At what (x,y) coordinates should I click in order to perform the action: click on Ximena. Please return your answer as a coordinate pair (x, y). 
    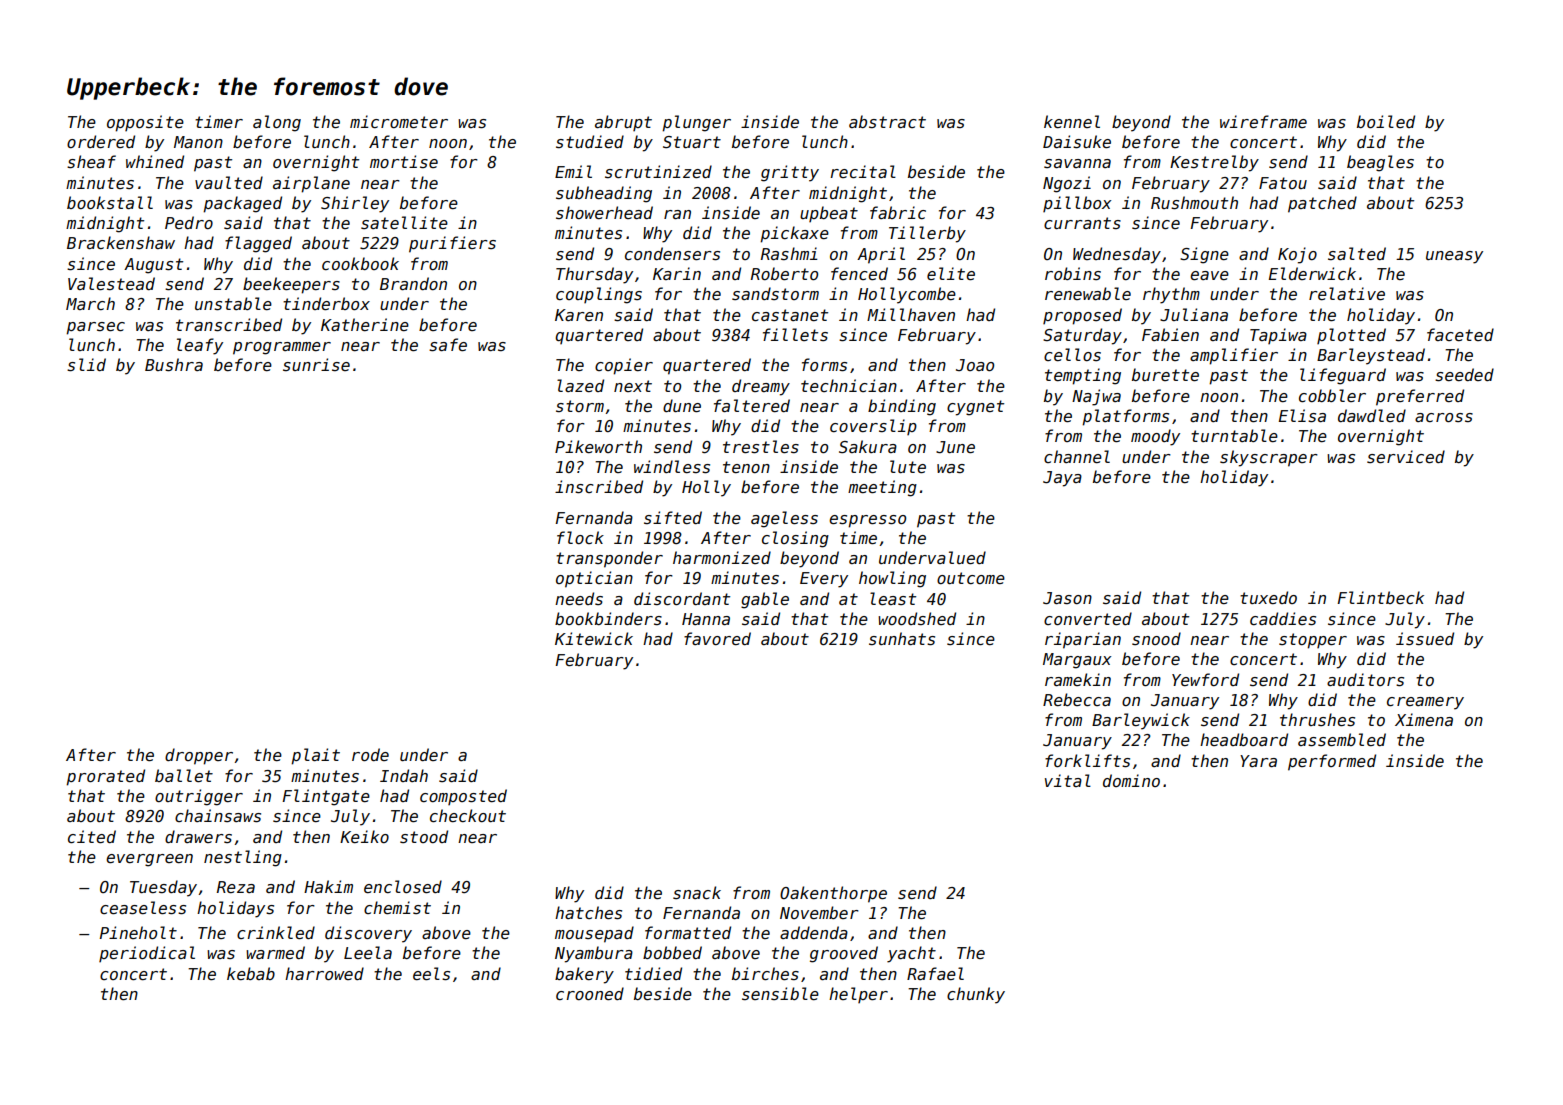
    Looking at the image, I should click on (1424, 719).
